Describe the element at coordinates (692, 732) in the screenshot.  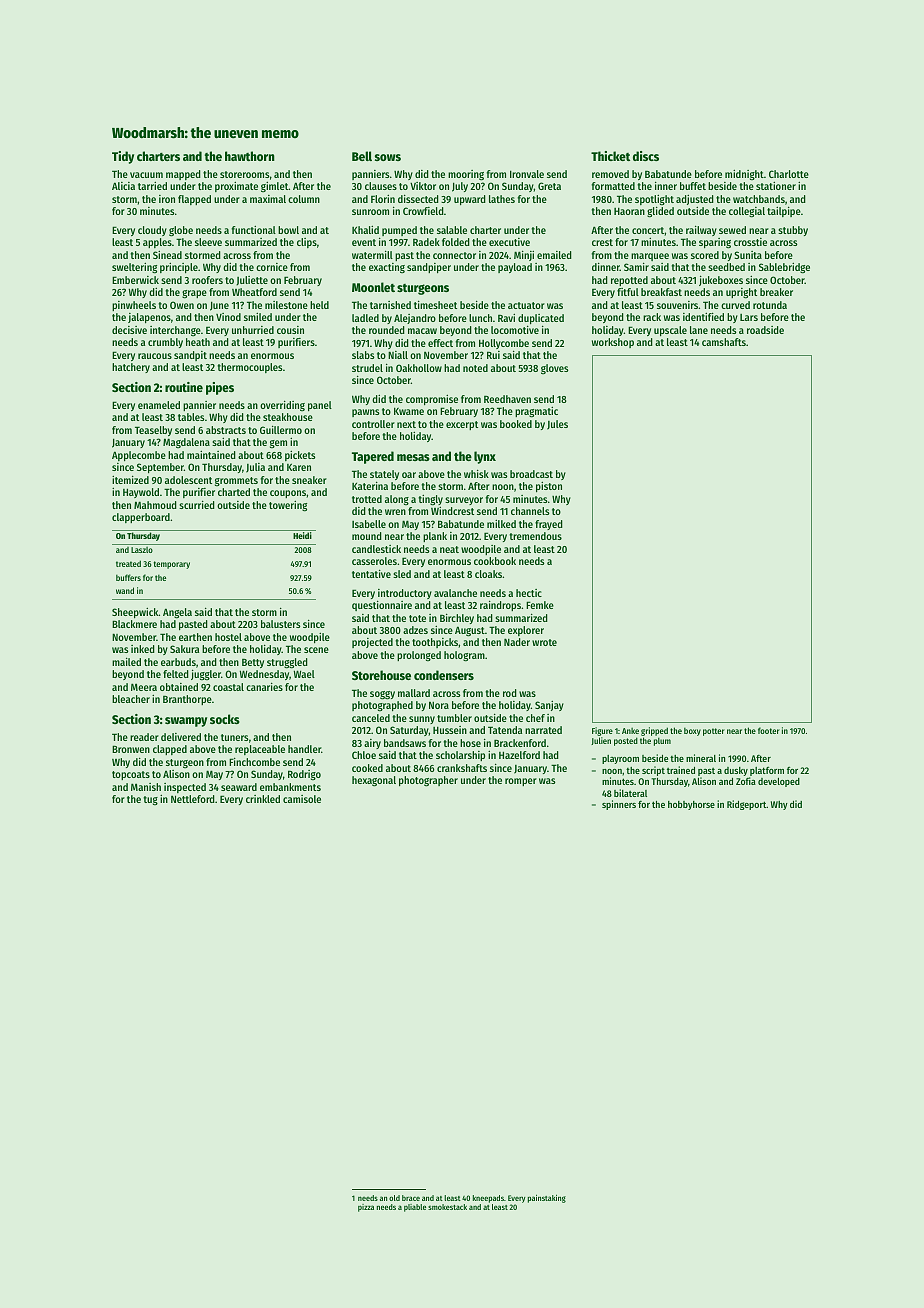
I see `boxy` at that location.
